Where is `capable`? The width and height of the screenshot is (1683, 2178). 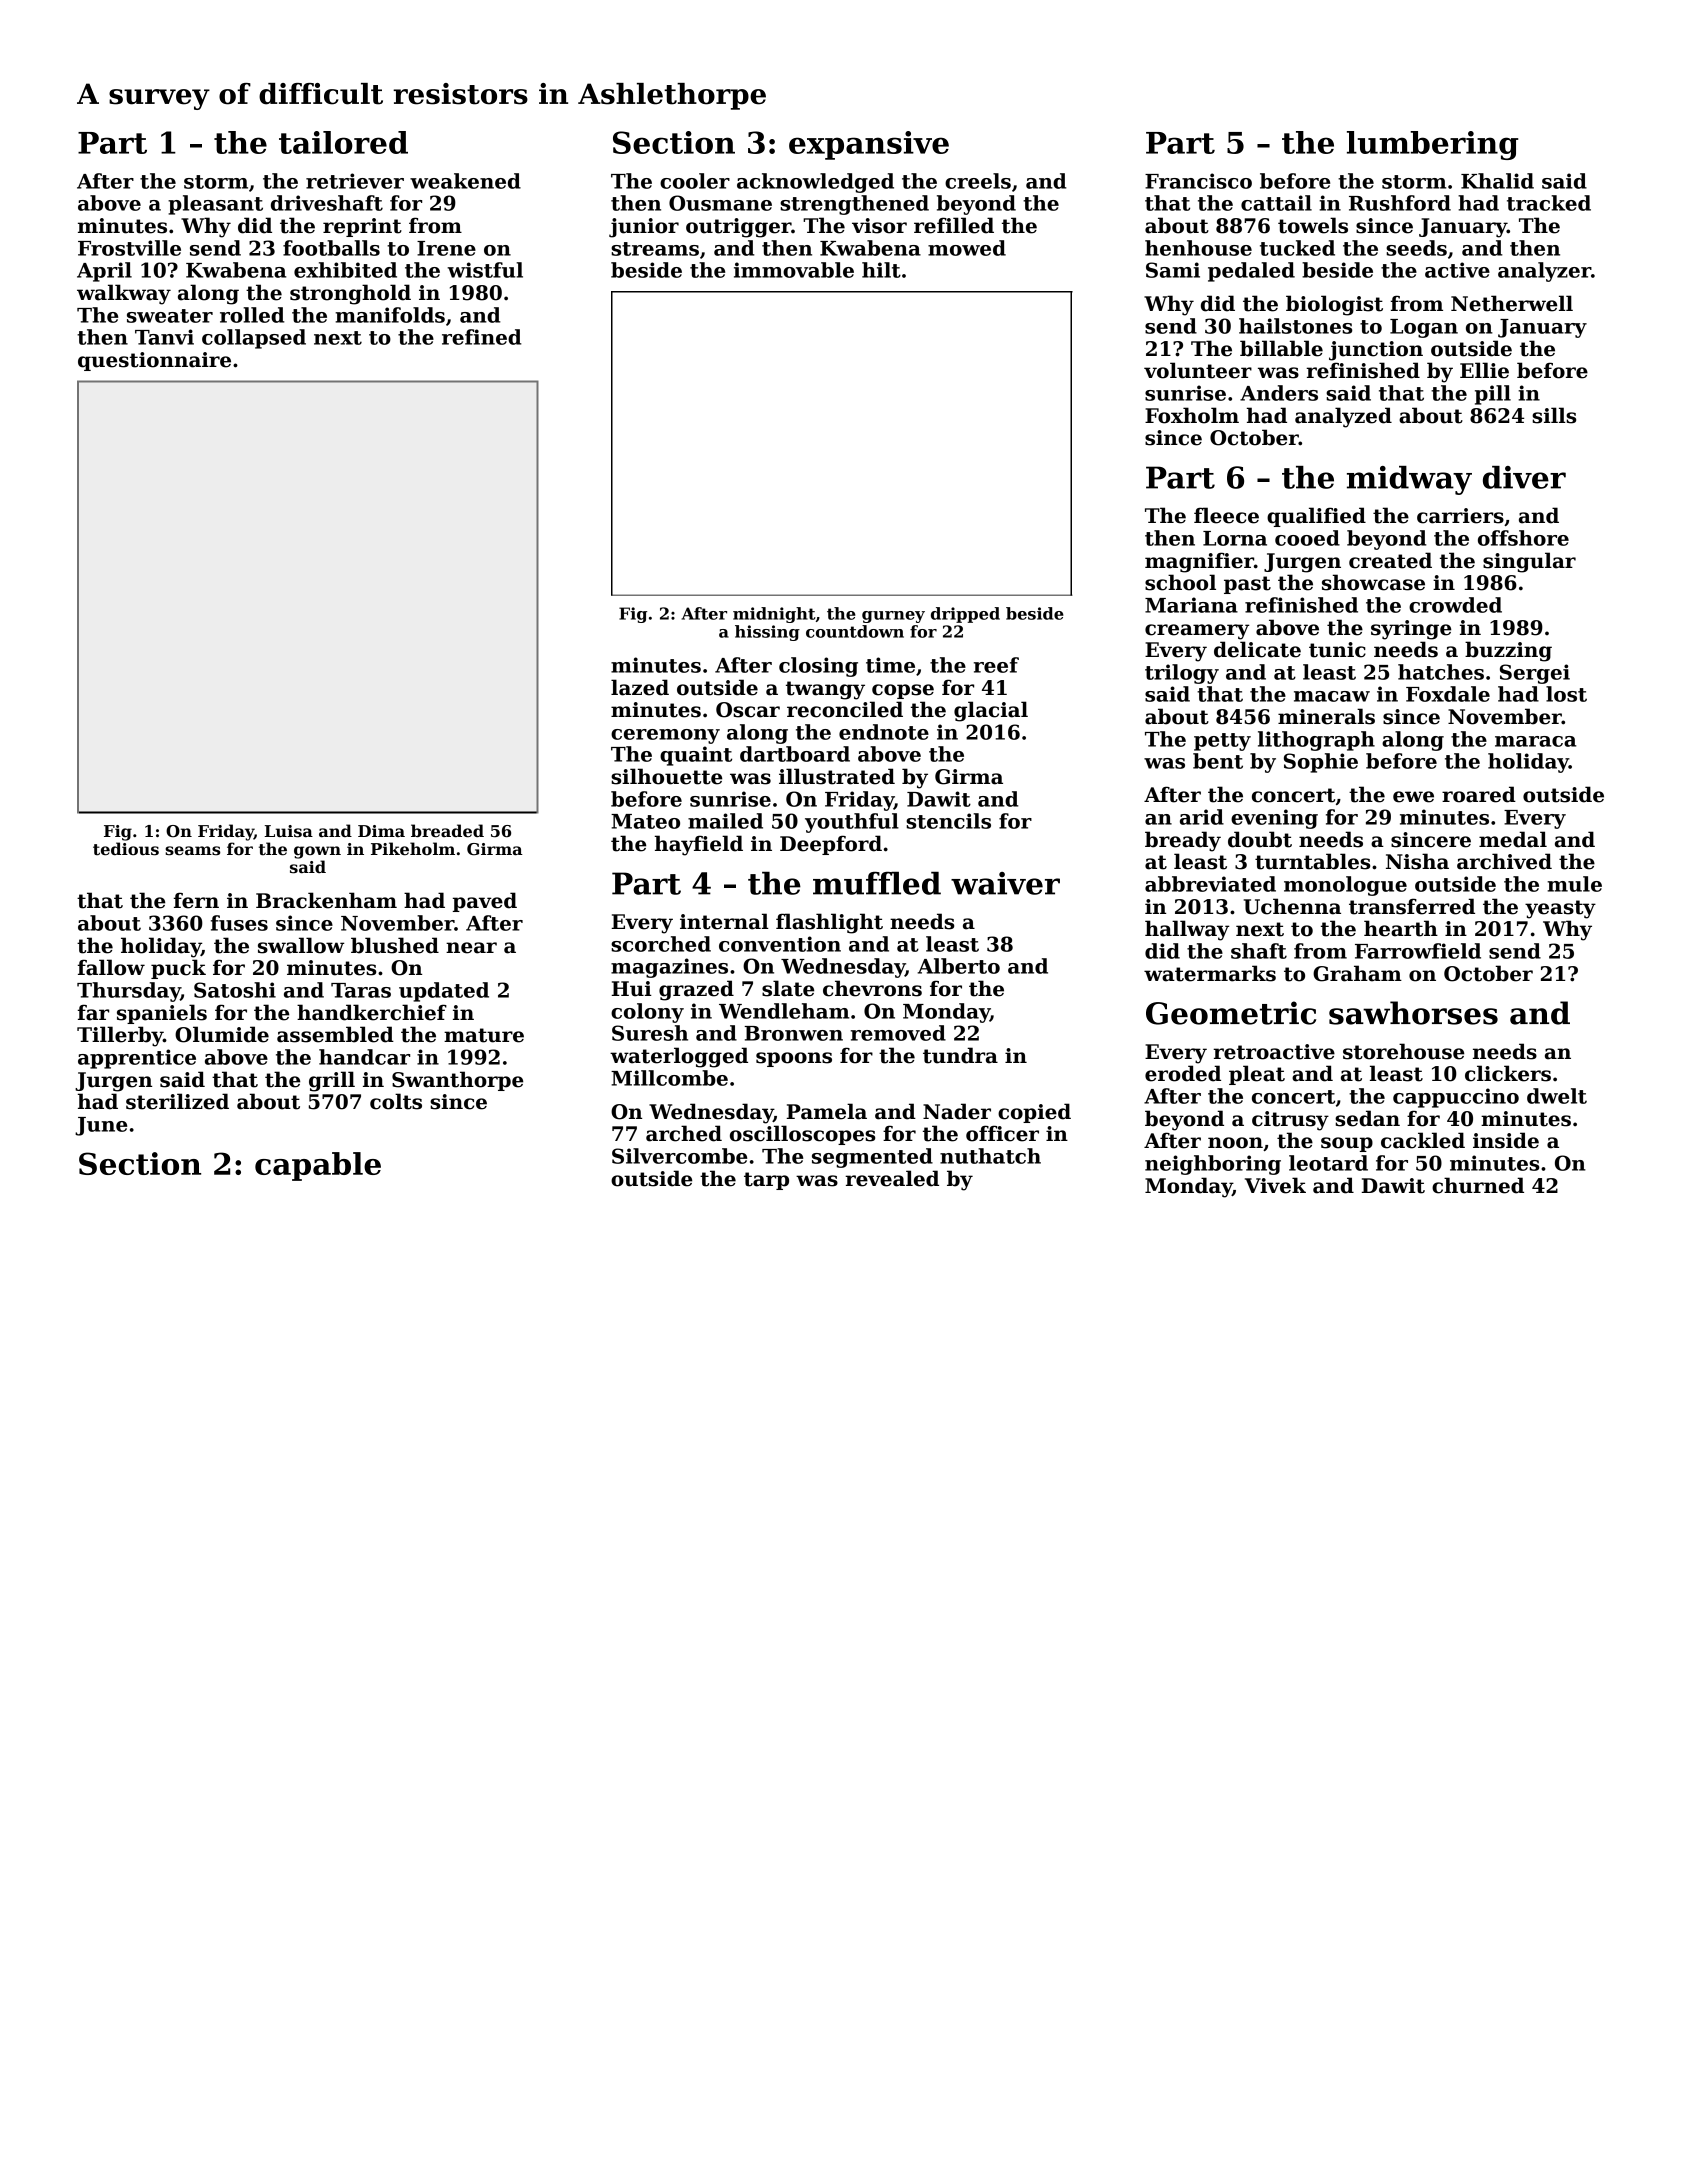 capable is located at coordinates (318, 1166).
